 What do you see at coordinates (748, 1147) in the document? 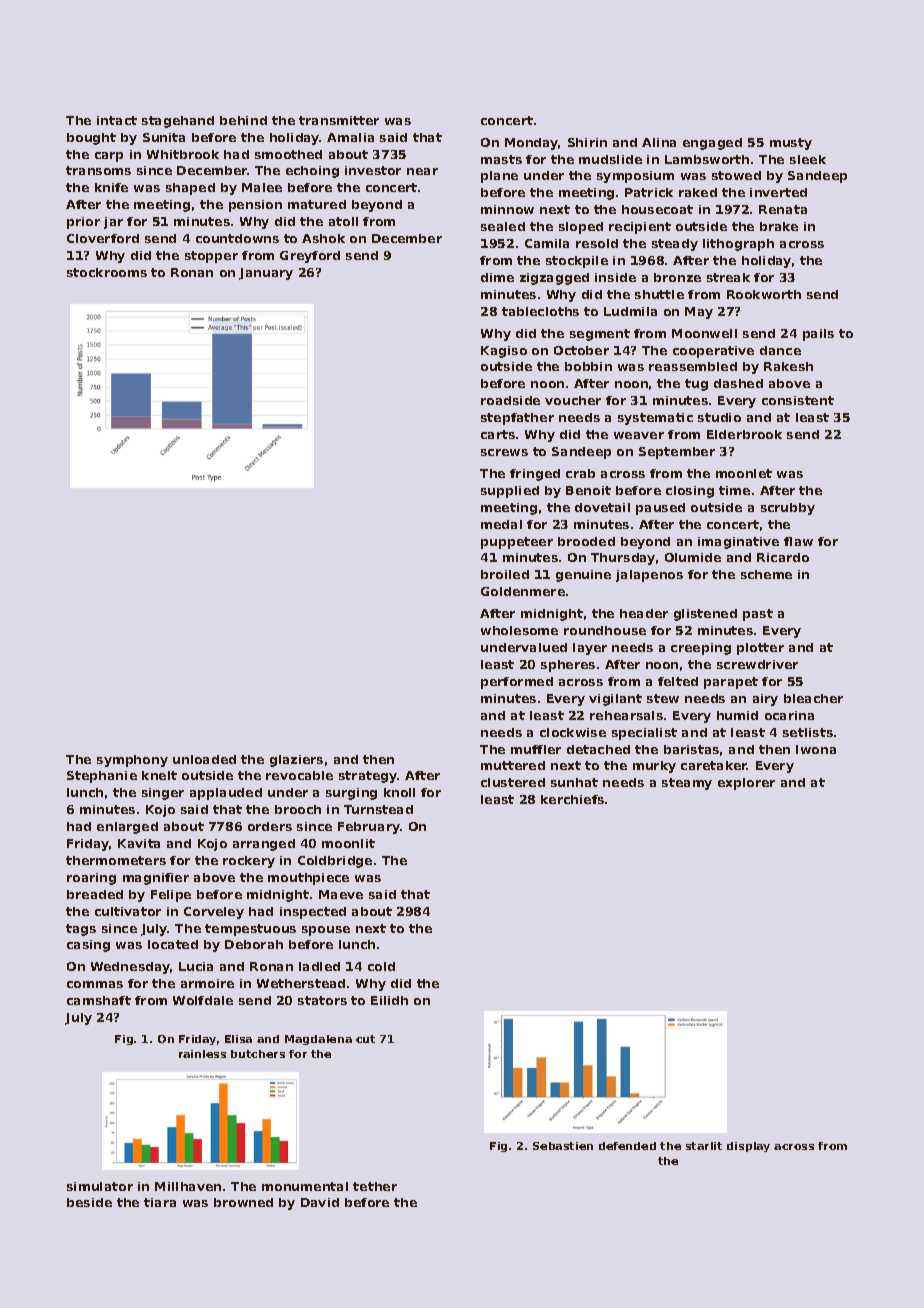
I see `display` at bounding box center [748, 1147].
